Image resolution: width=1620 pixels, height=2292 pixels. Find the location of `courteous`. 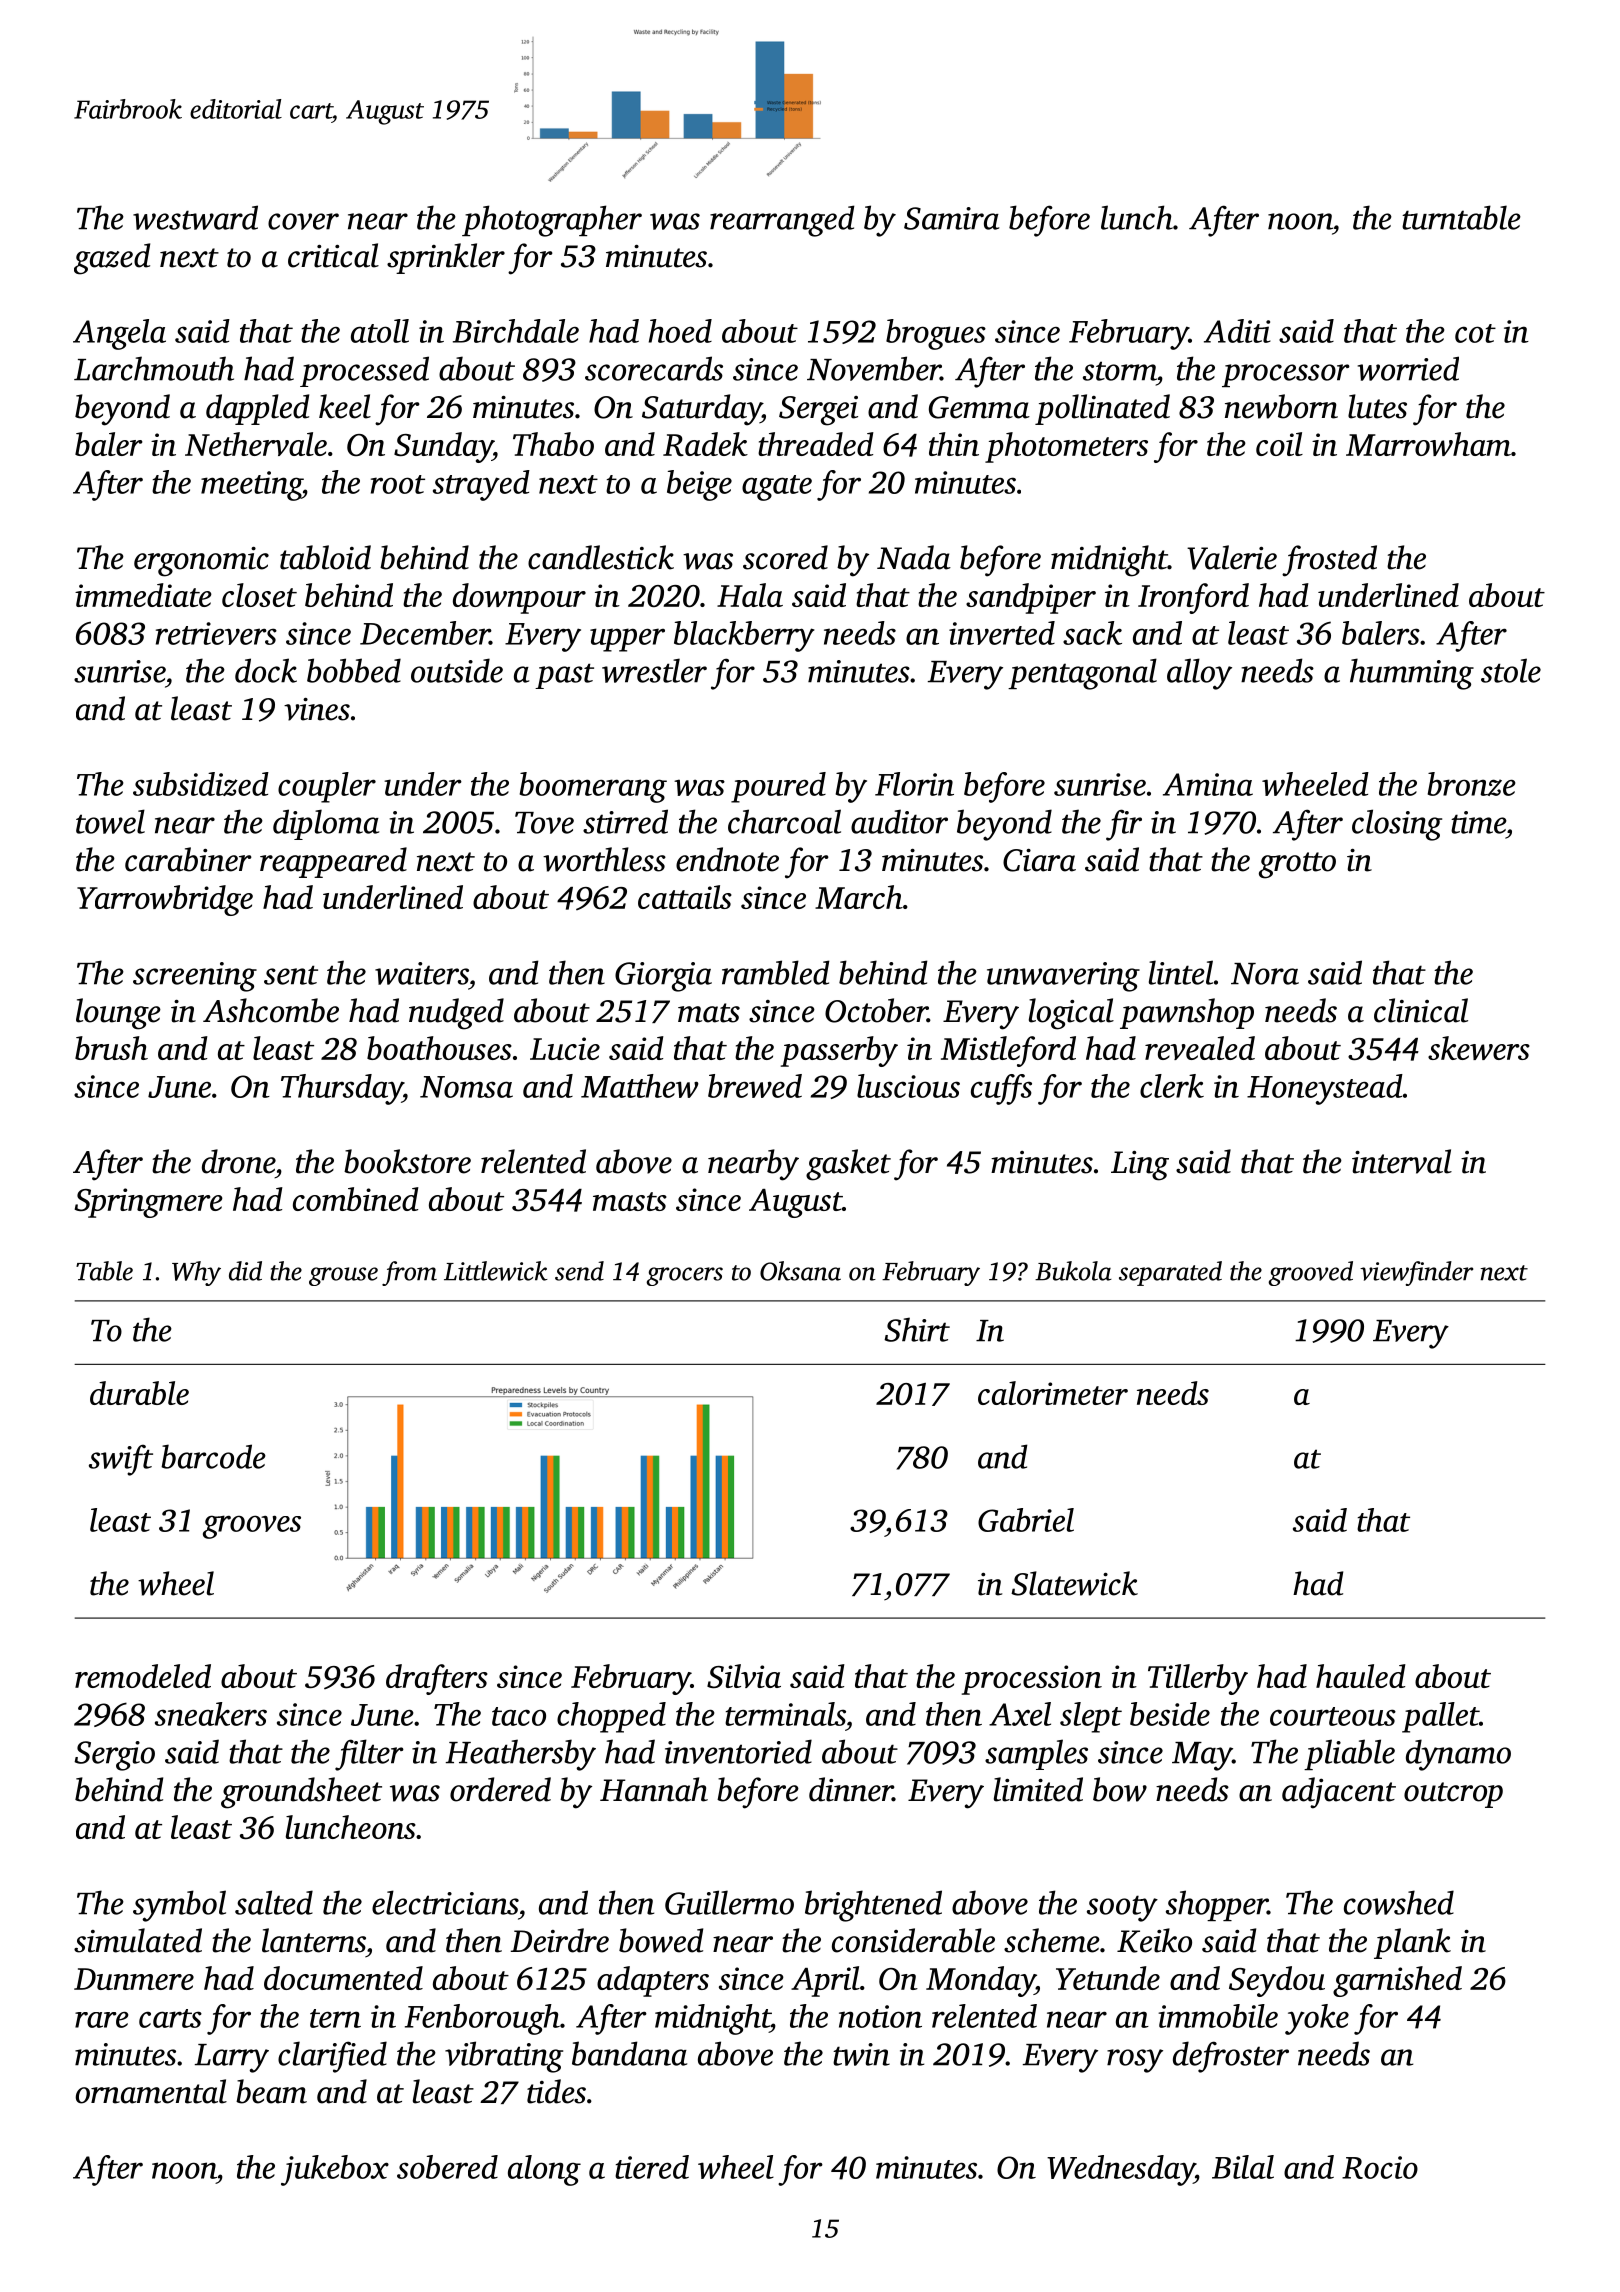

courteous is located at coordinates (1333, 1716).
